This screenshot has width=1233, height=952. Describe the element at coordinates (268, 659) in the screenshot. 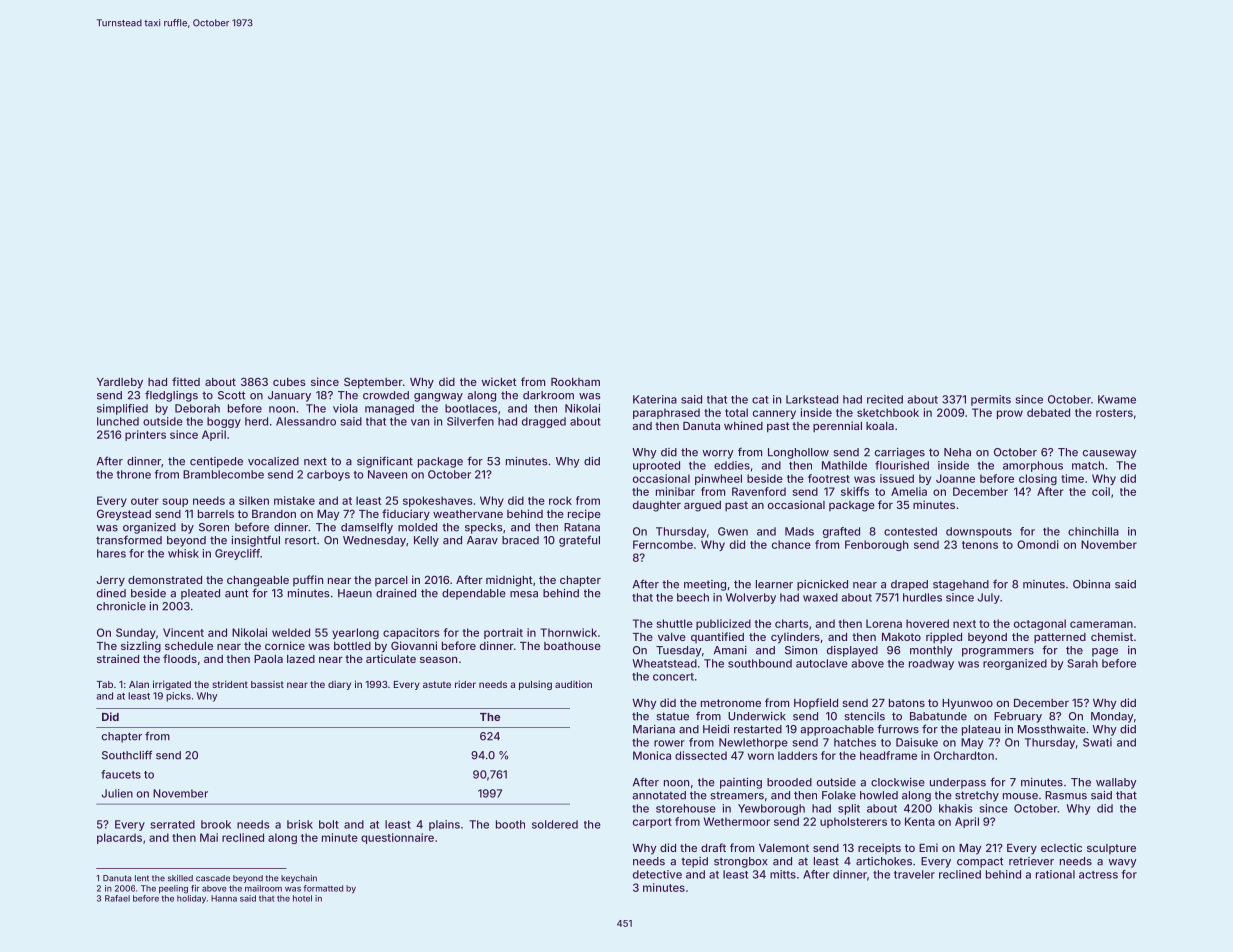

I see `Paola` at that location.
